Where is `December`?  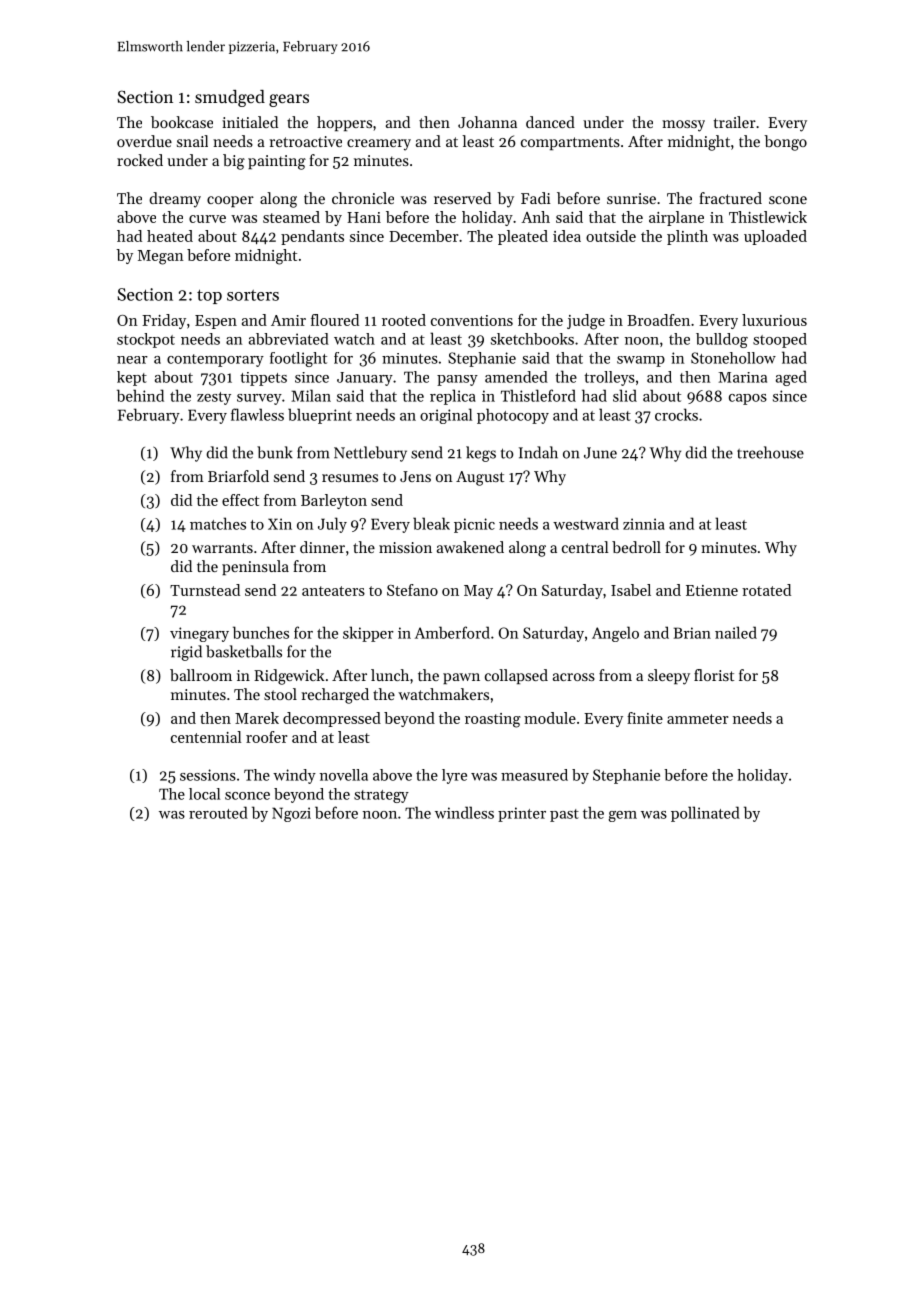
December is located at coordinates (423, 236).
